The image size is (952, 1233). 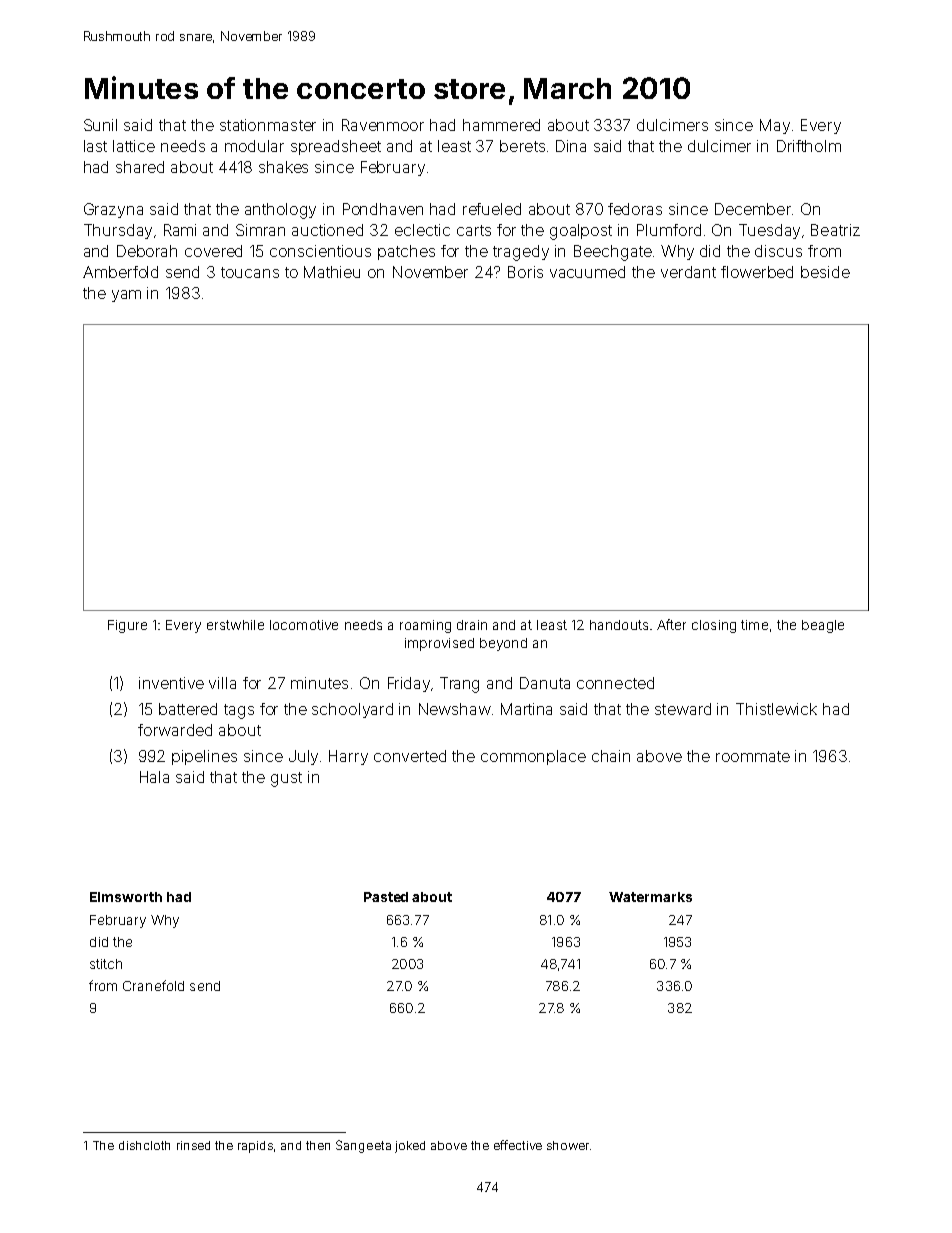 I want to click on Figure, so click(x=127, y=626).
